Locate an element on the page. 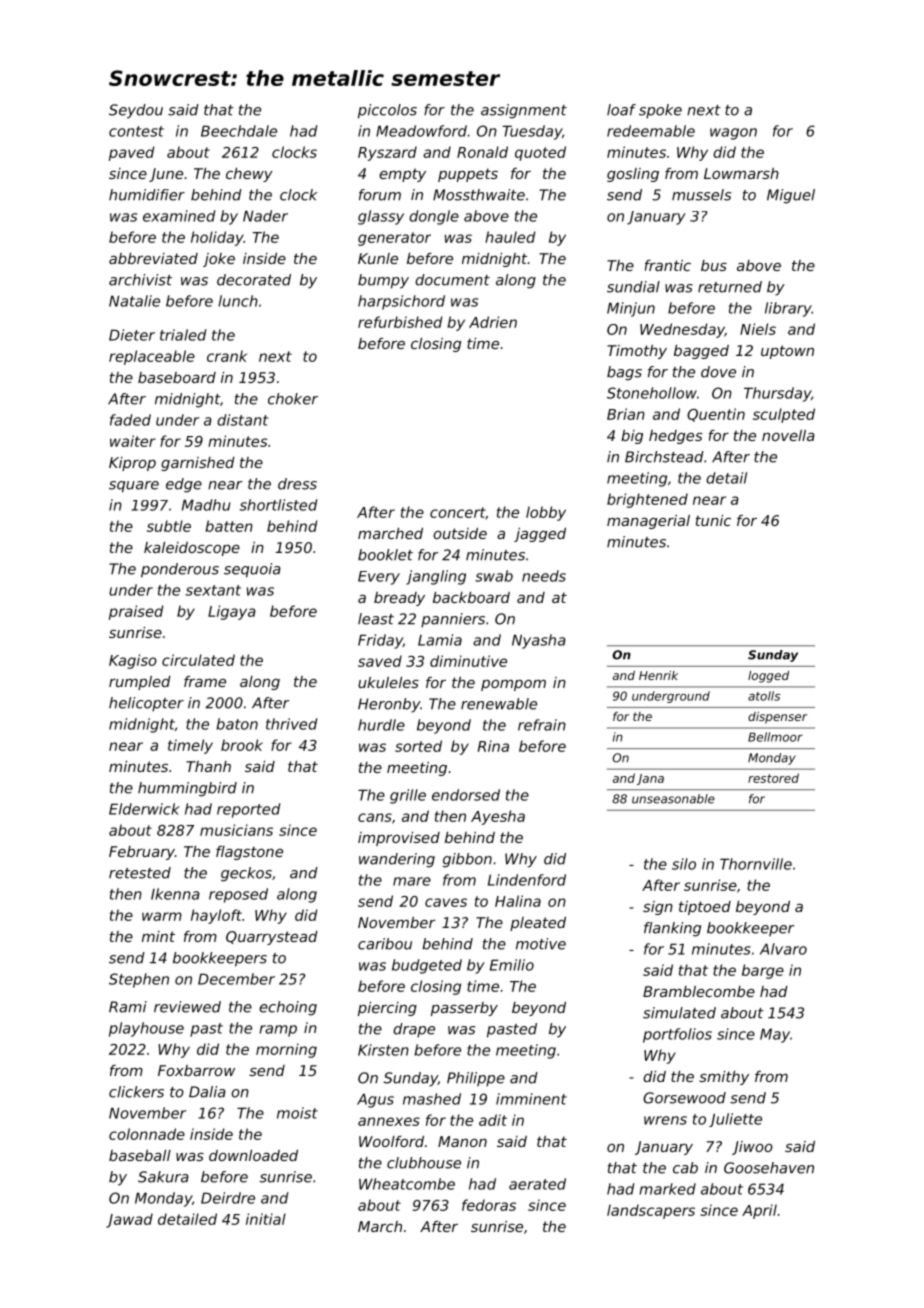 Image resolution: width=924 pixels, height=1308 pixels. Nyasha is located at coordinates (539, 641).
